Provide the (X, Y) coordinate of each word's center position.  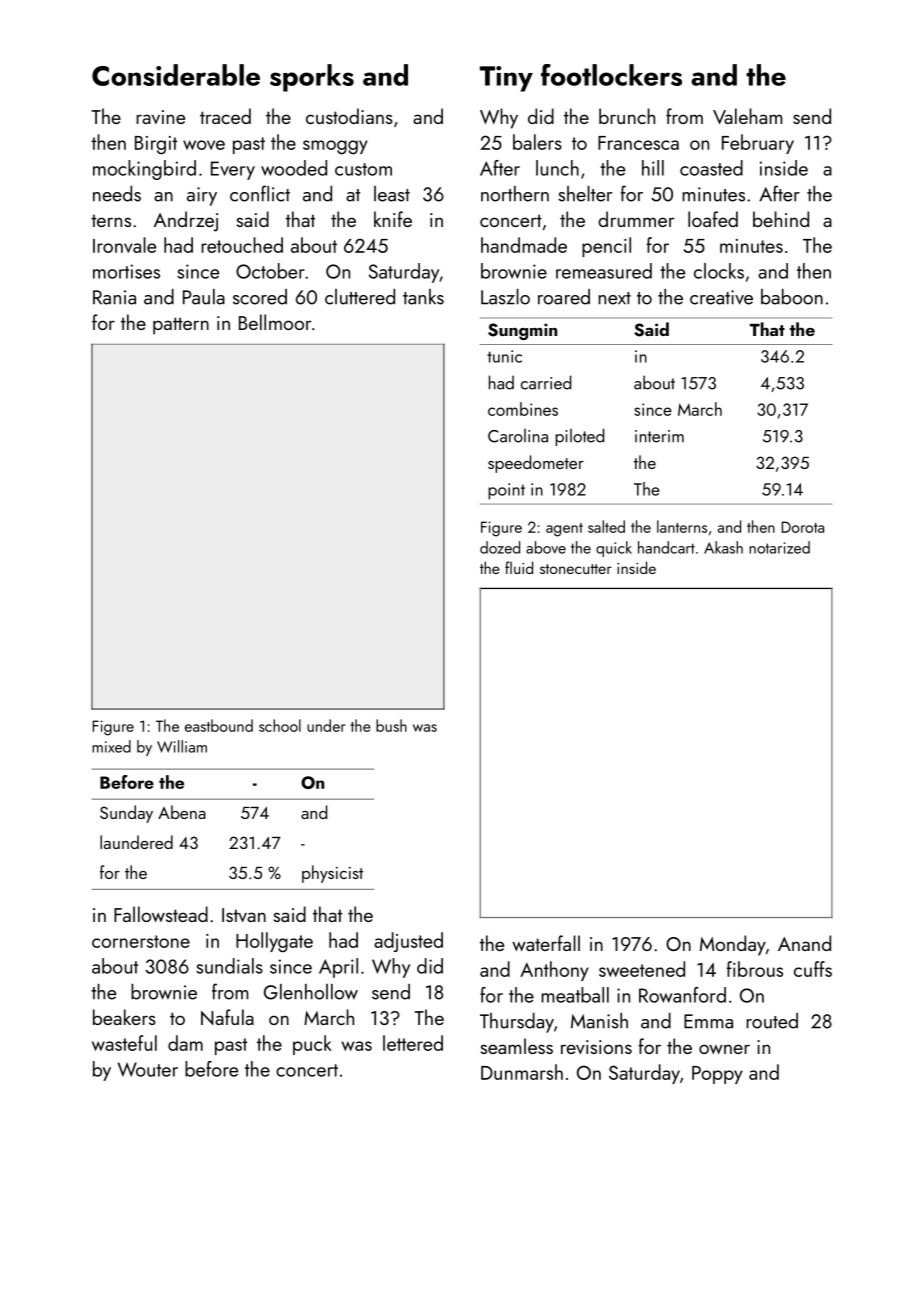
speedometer (536, 464)
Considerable (176, 75)
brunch (627, 116)
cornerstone (141, 941)
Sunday (126, 814)
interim (659, 436)
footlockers (611, 75)
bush (391, 725)
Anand (804, 943)
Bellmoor (275, 322)
